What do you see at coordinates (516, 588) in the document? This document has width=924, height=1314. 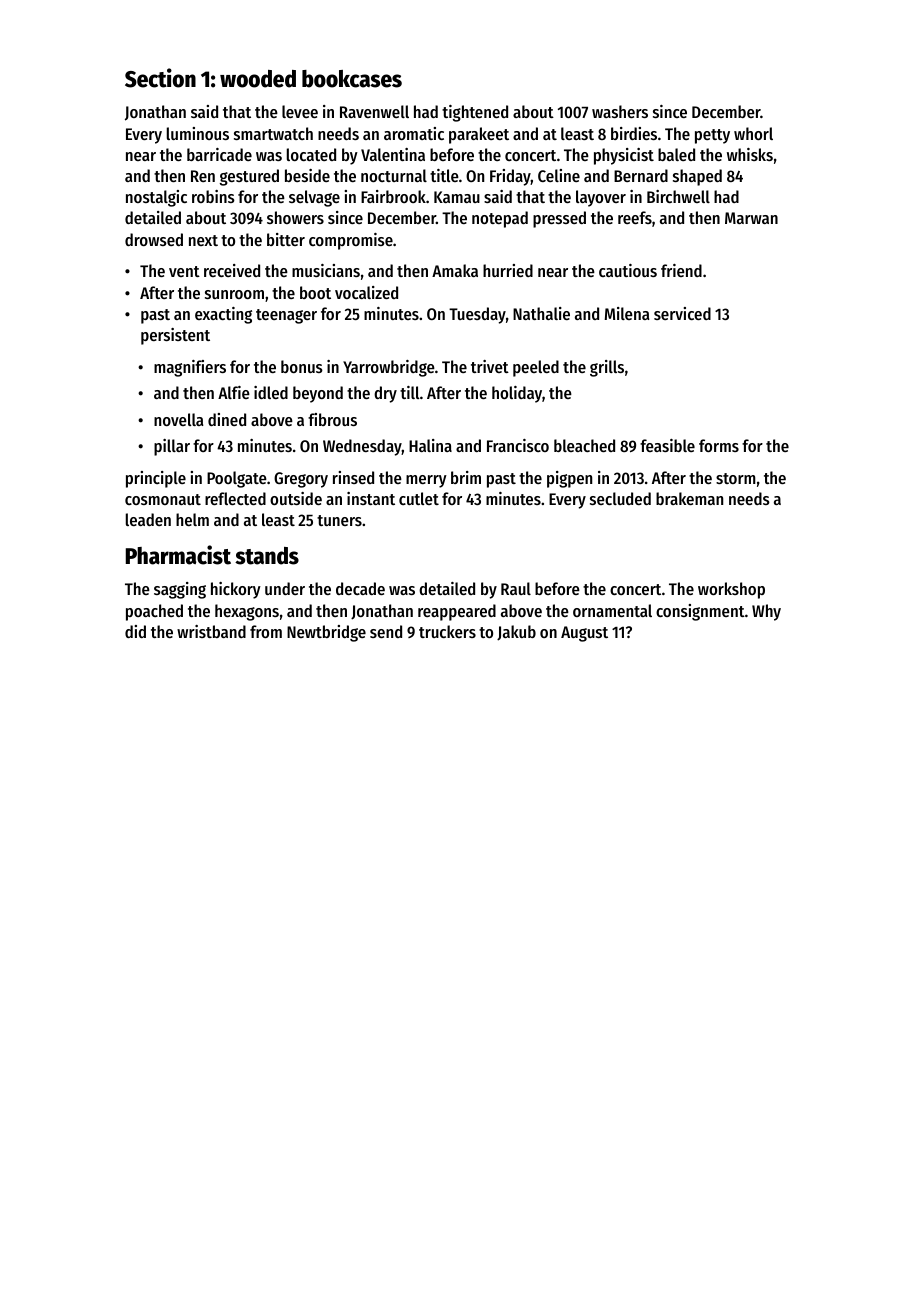 I see `Raul` at bounding box center [516, 588].
